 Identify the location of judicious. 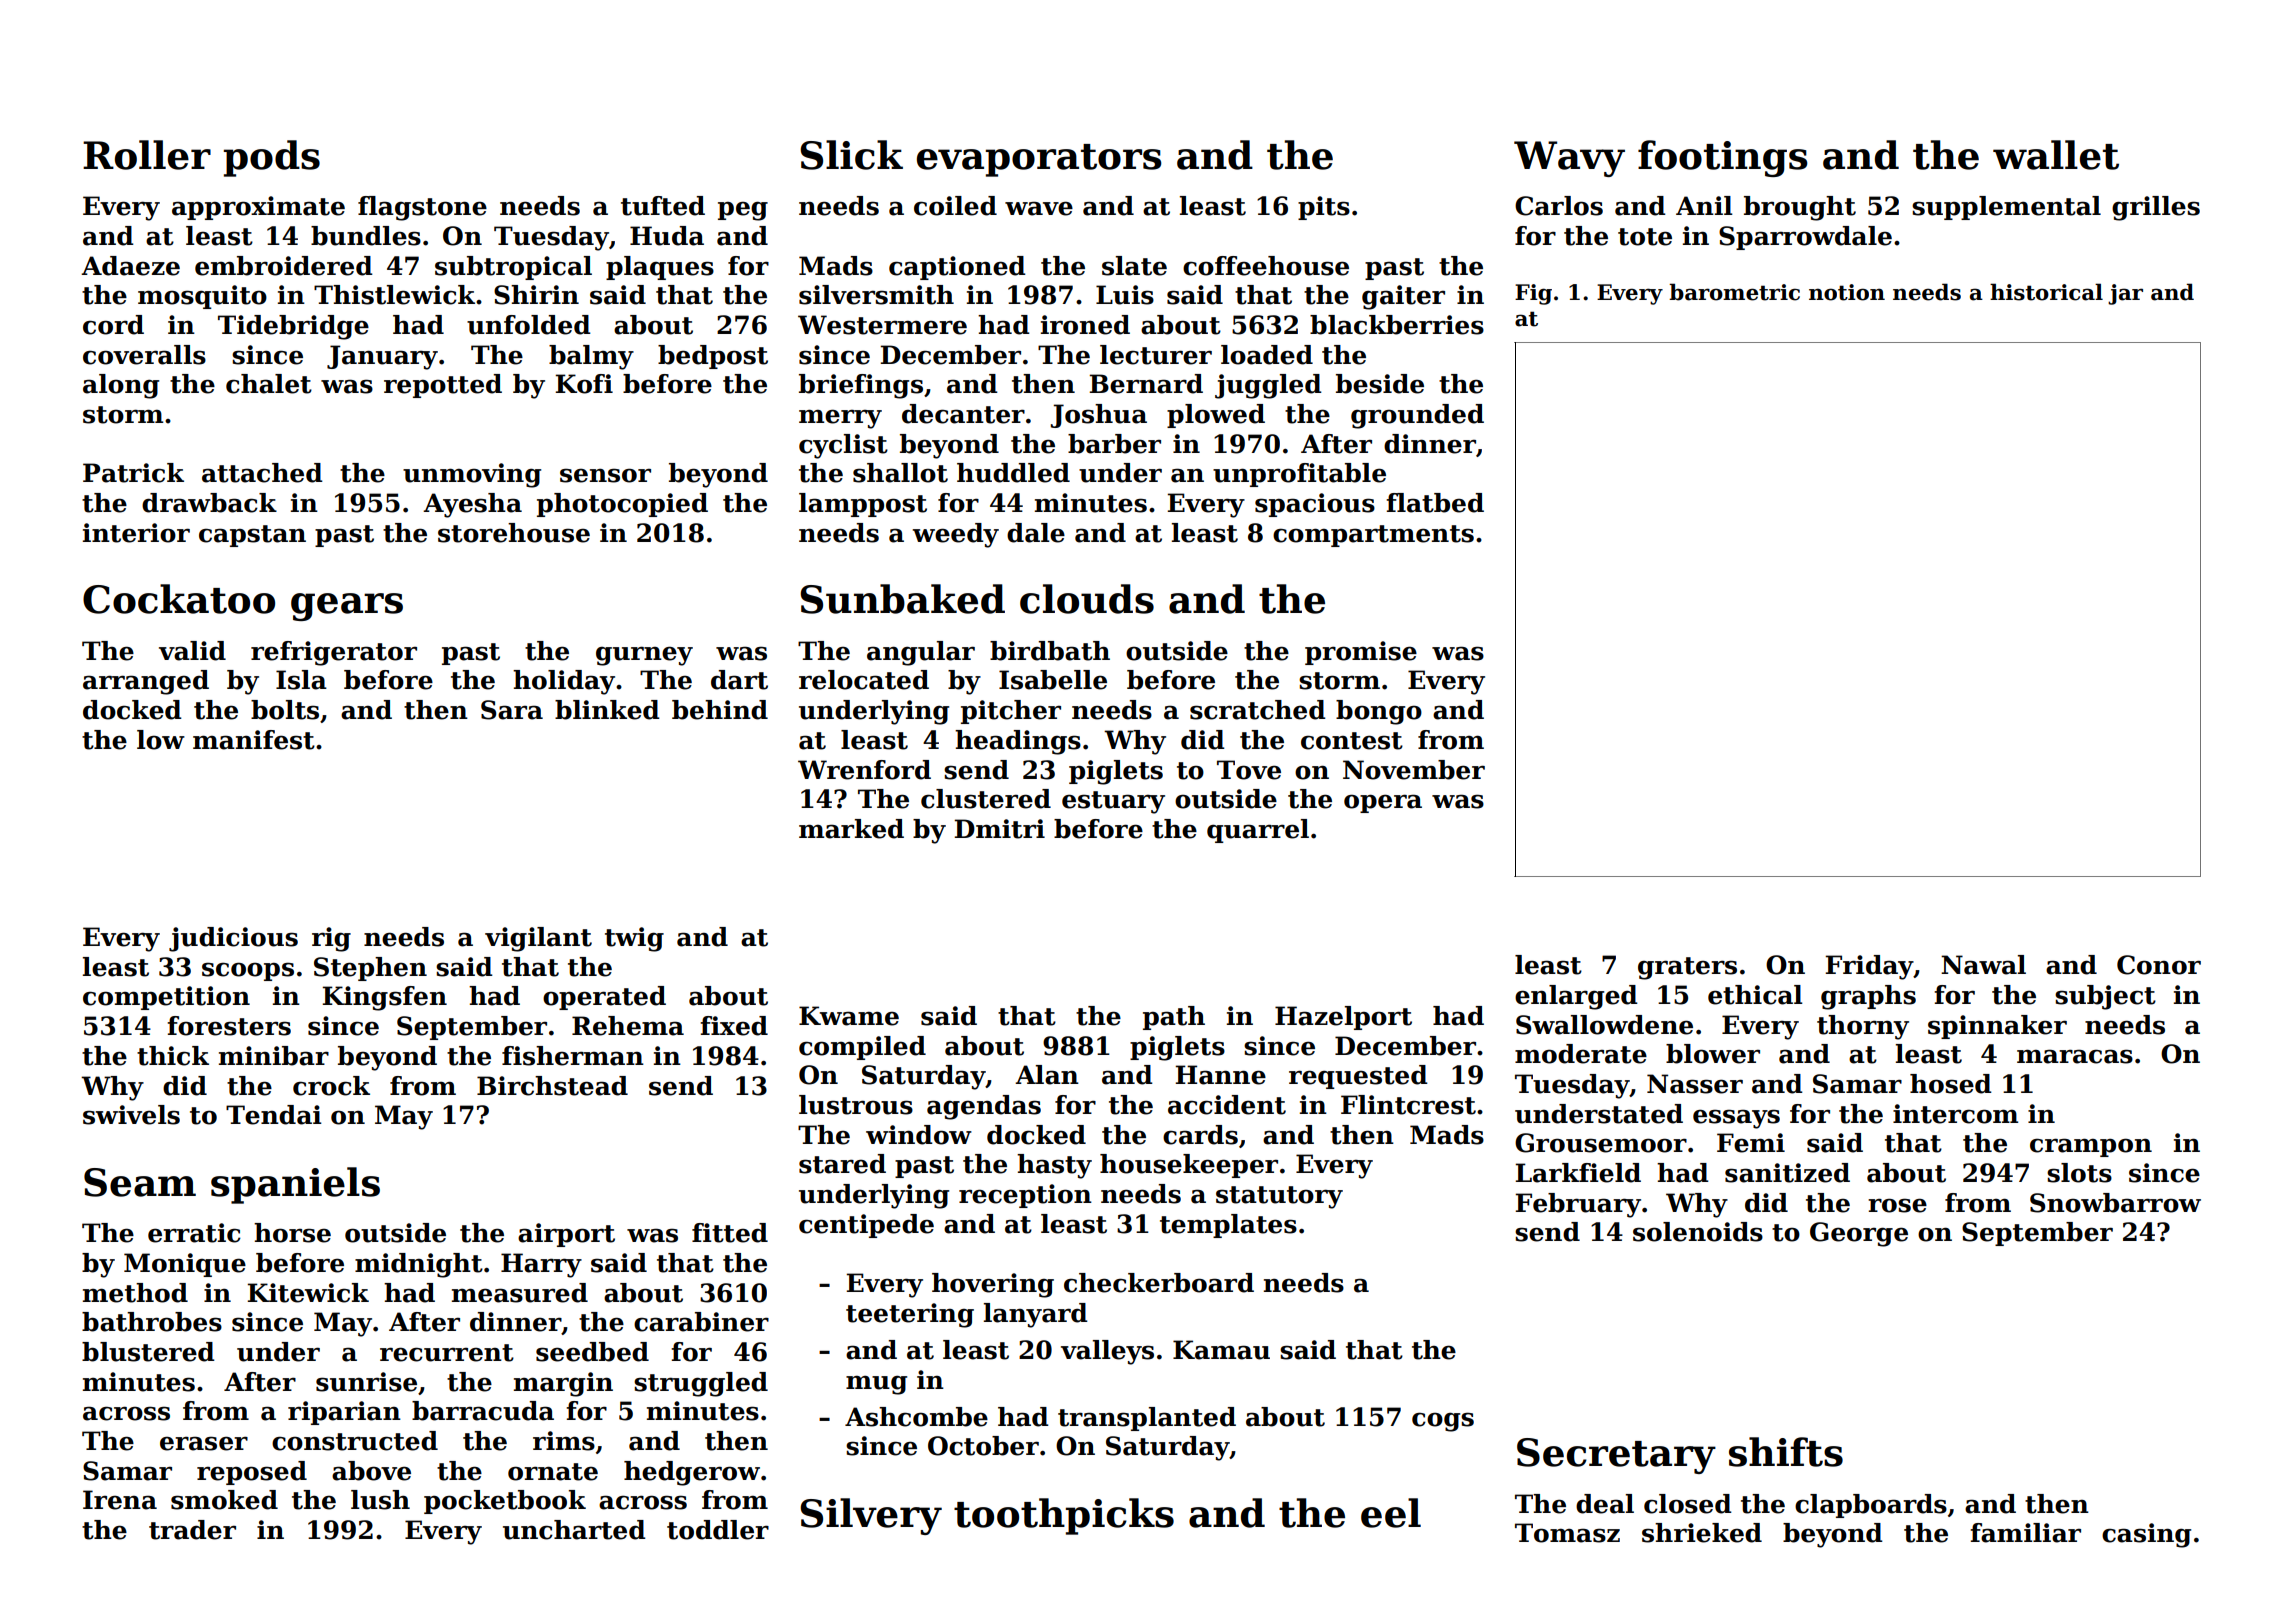
(233, 939).
